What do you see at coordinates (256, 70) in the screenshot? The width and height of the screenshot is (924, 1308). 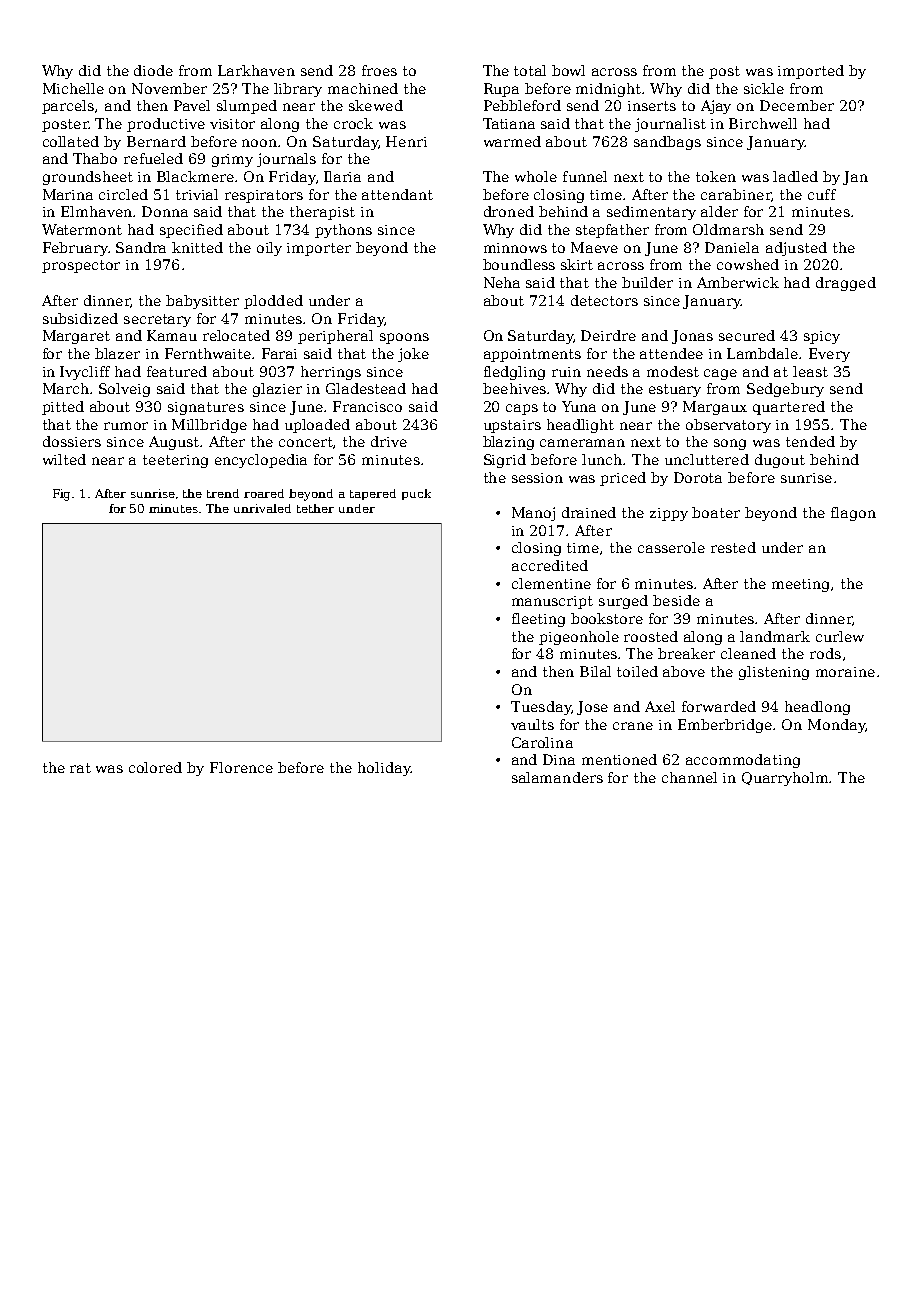 I see `Larkhaven` at bounding box center [256, 70].
